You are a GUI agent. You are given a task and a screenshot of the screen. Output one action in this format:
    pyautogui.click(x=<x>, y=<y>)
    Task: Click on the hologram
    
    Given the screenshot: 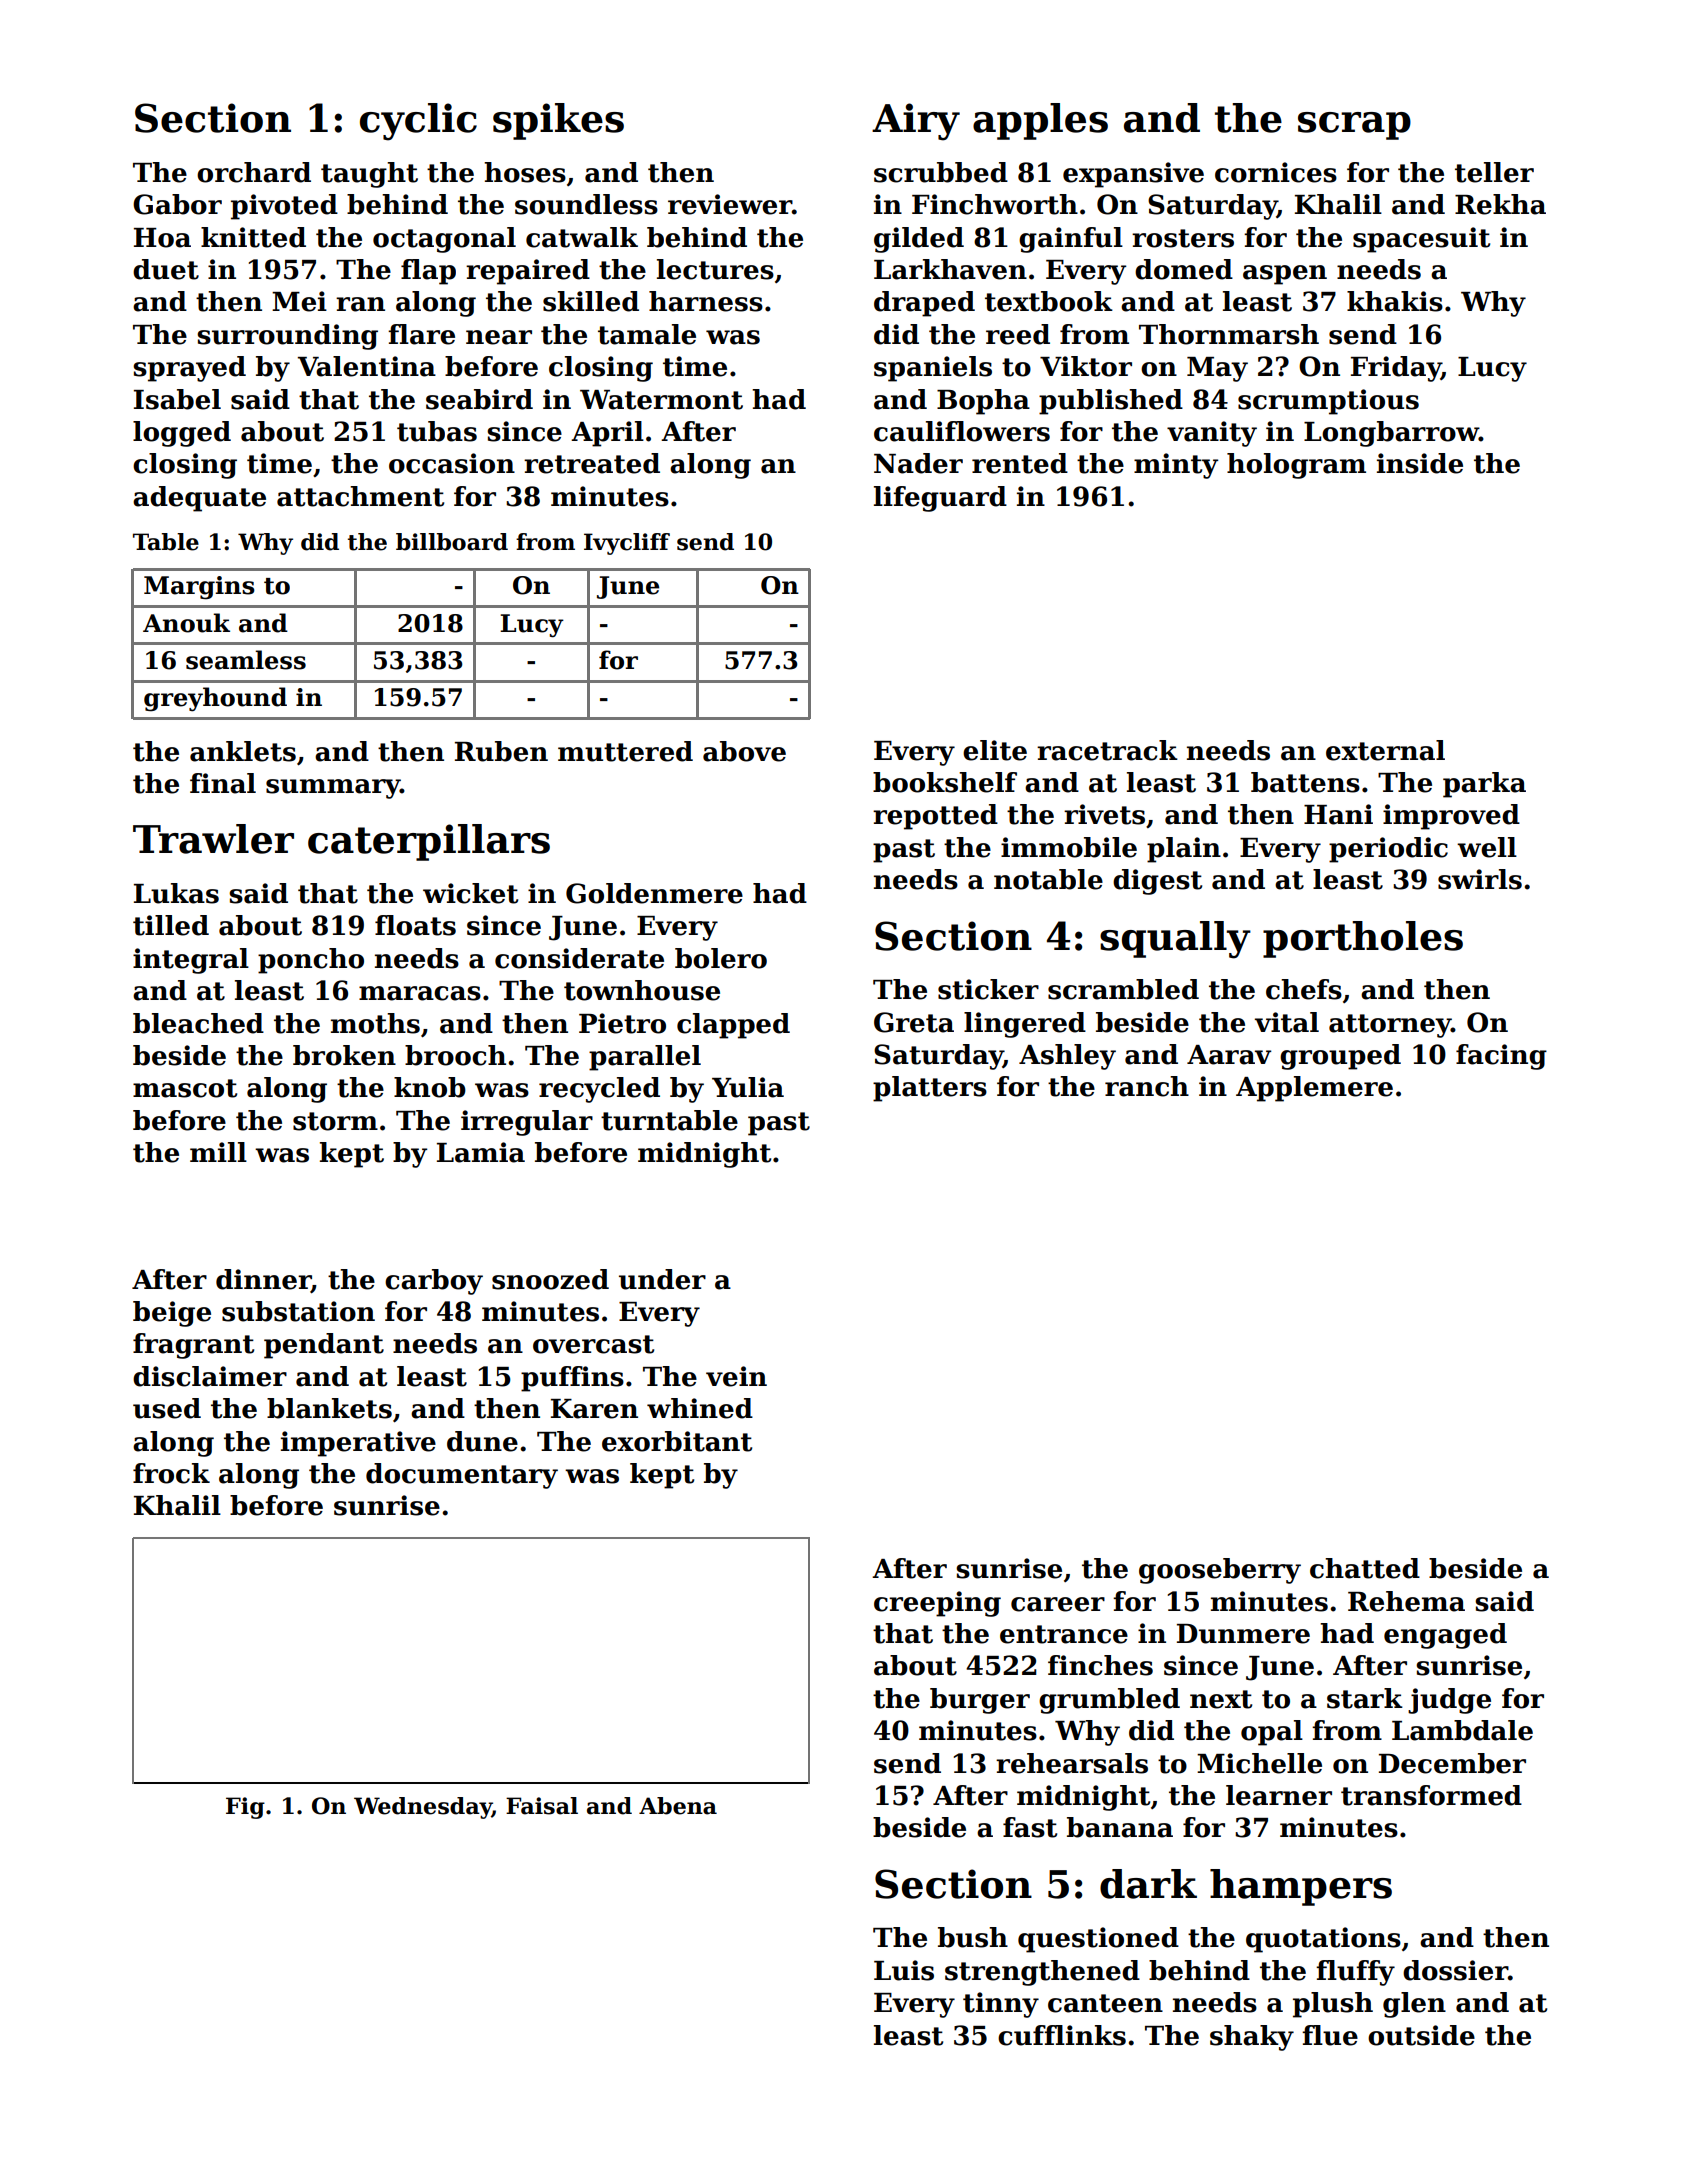 What is the action you would take?
    pyautogui.click(x=1296, y=466)
